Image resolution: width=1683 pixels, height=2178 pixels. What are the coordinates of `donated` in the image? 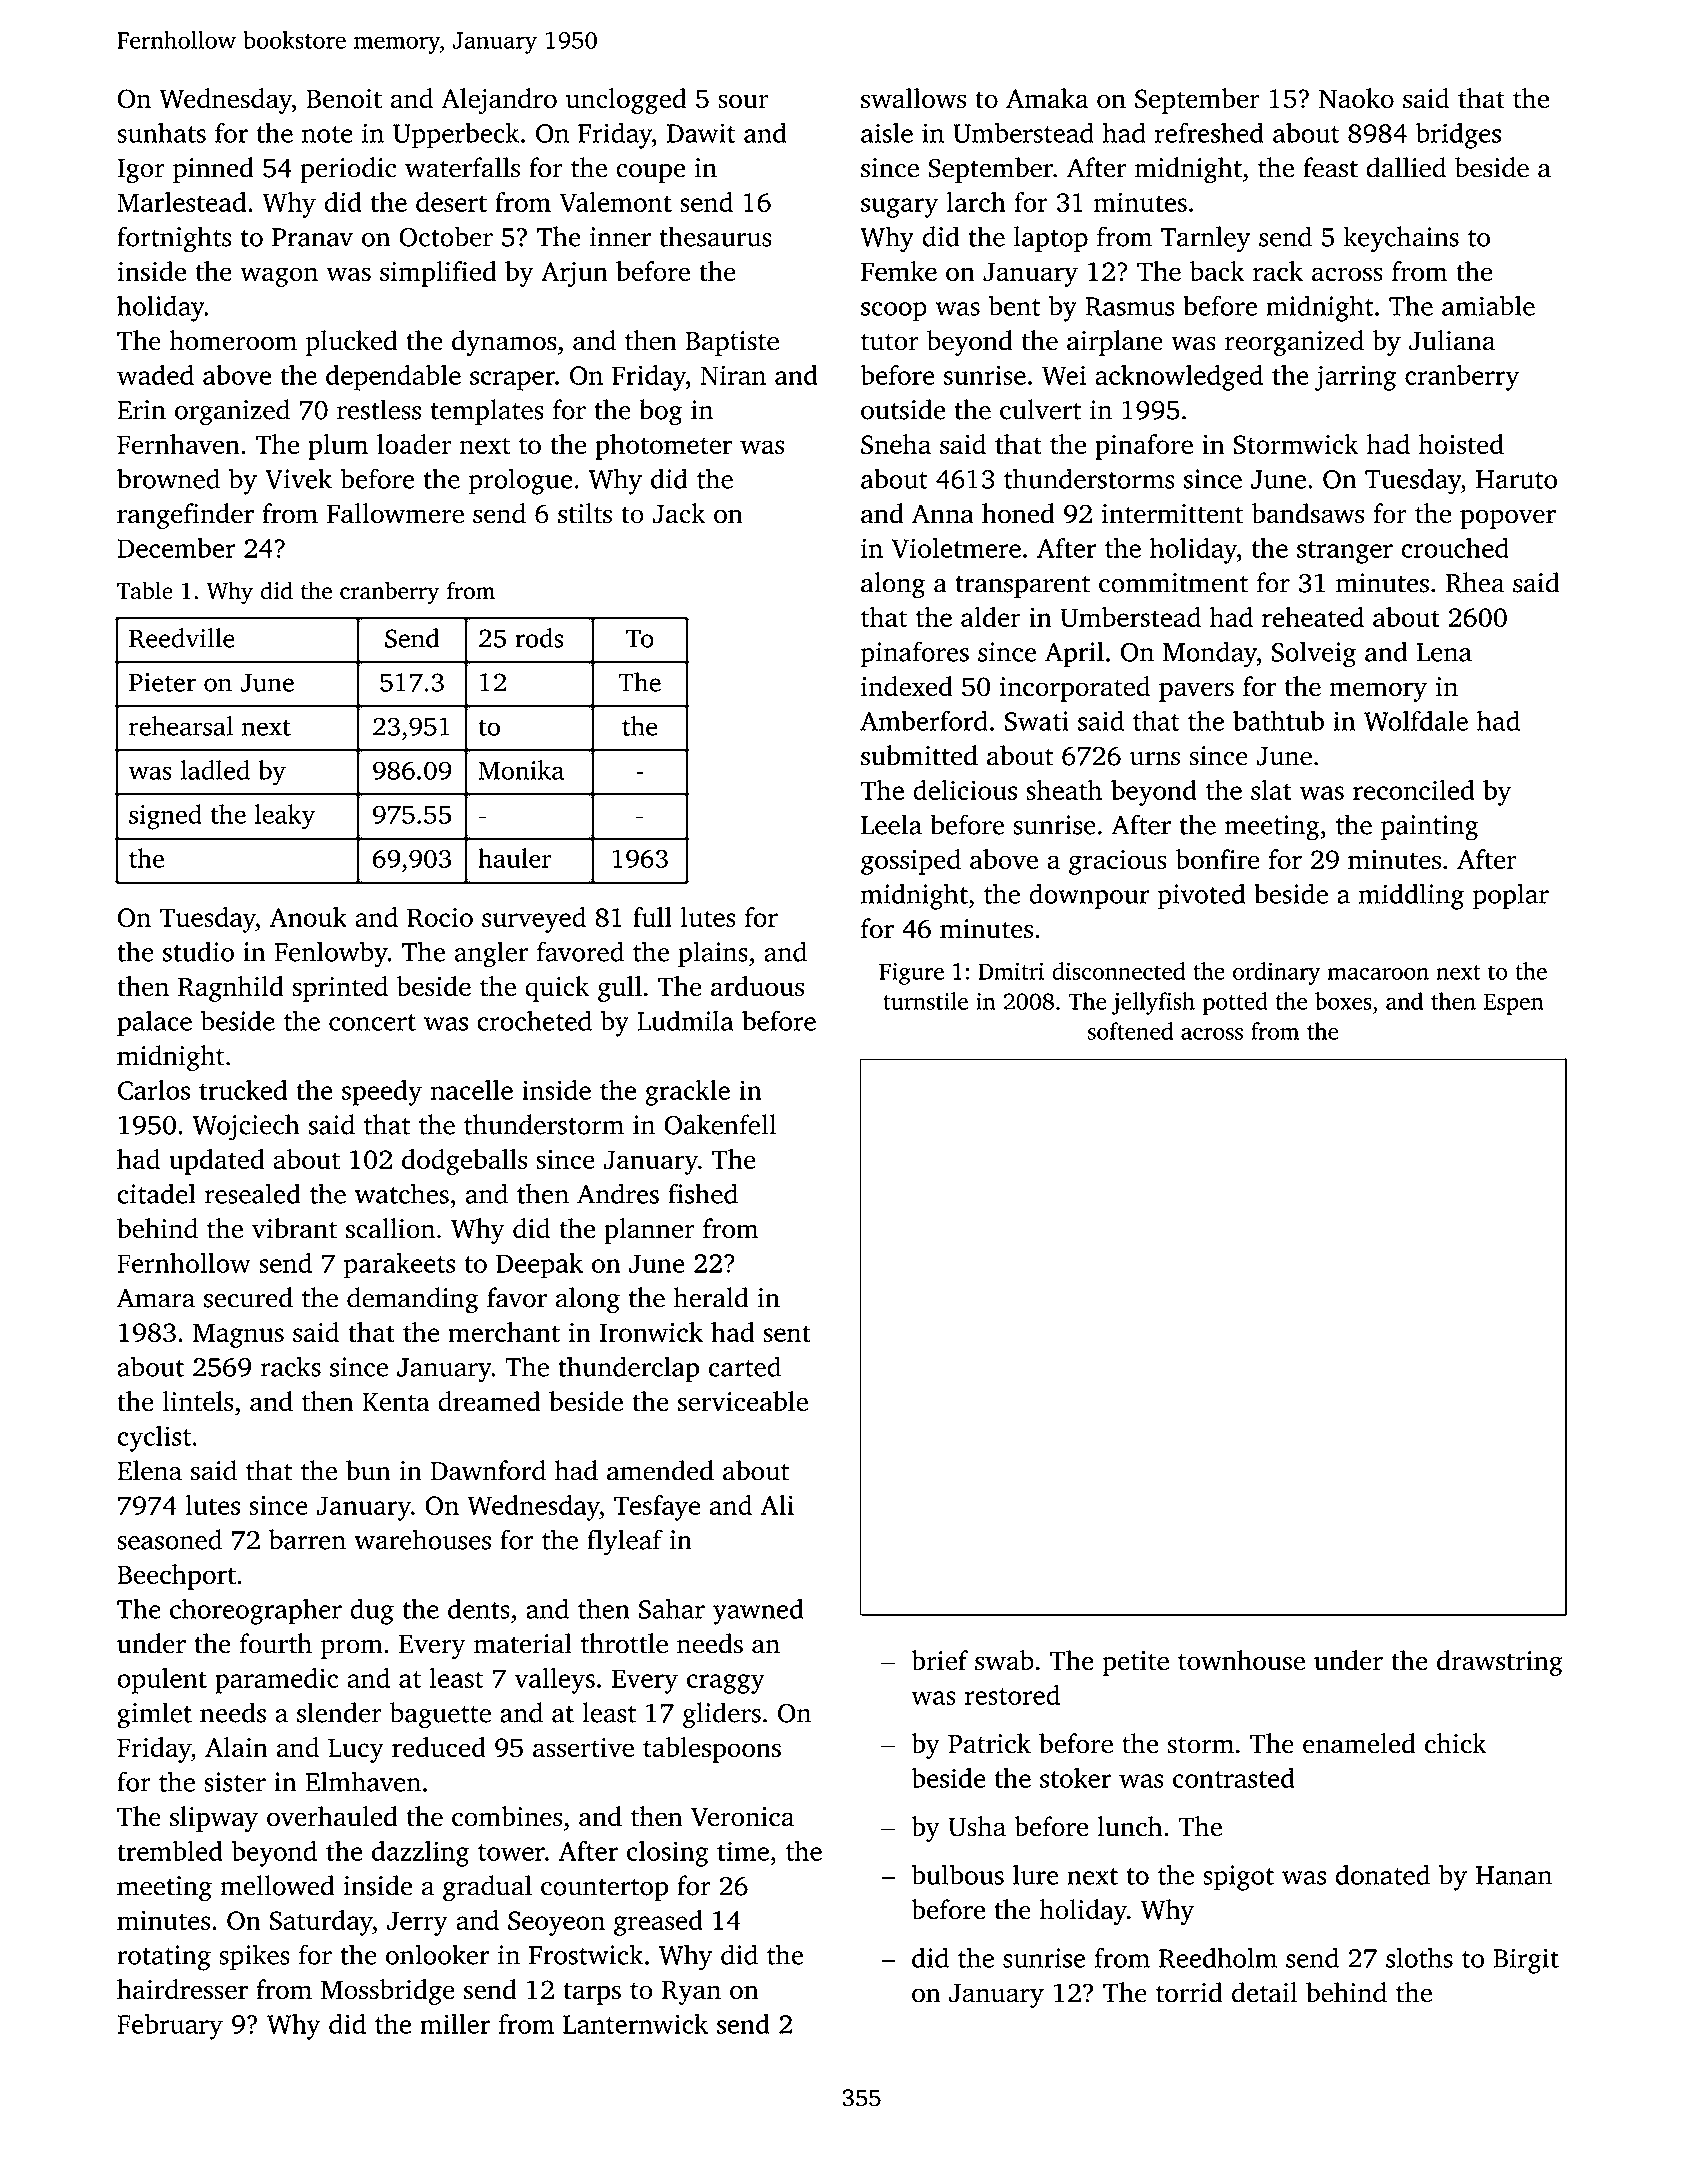 It's located at (1383, 1874).
